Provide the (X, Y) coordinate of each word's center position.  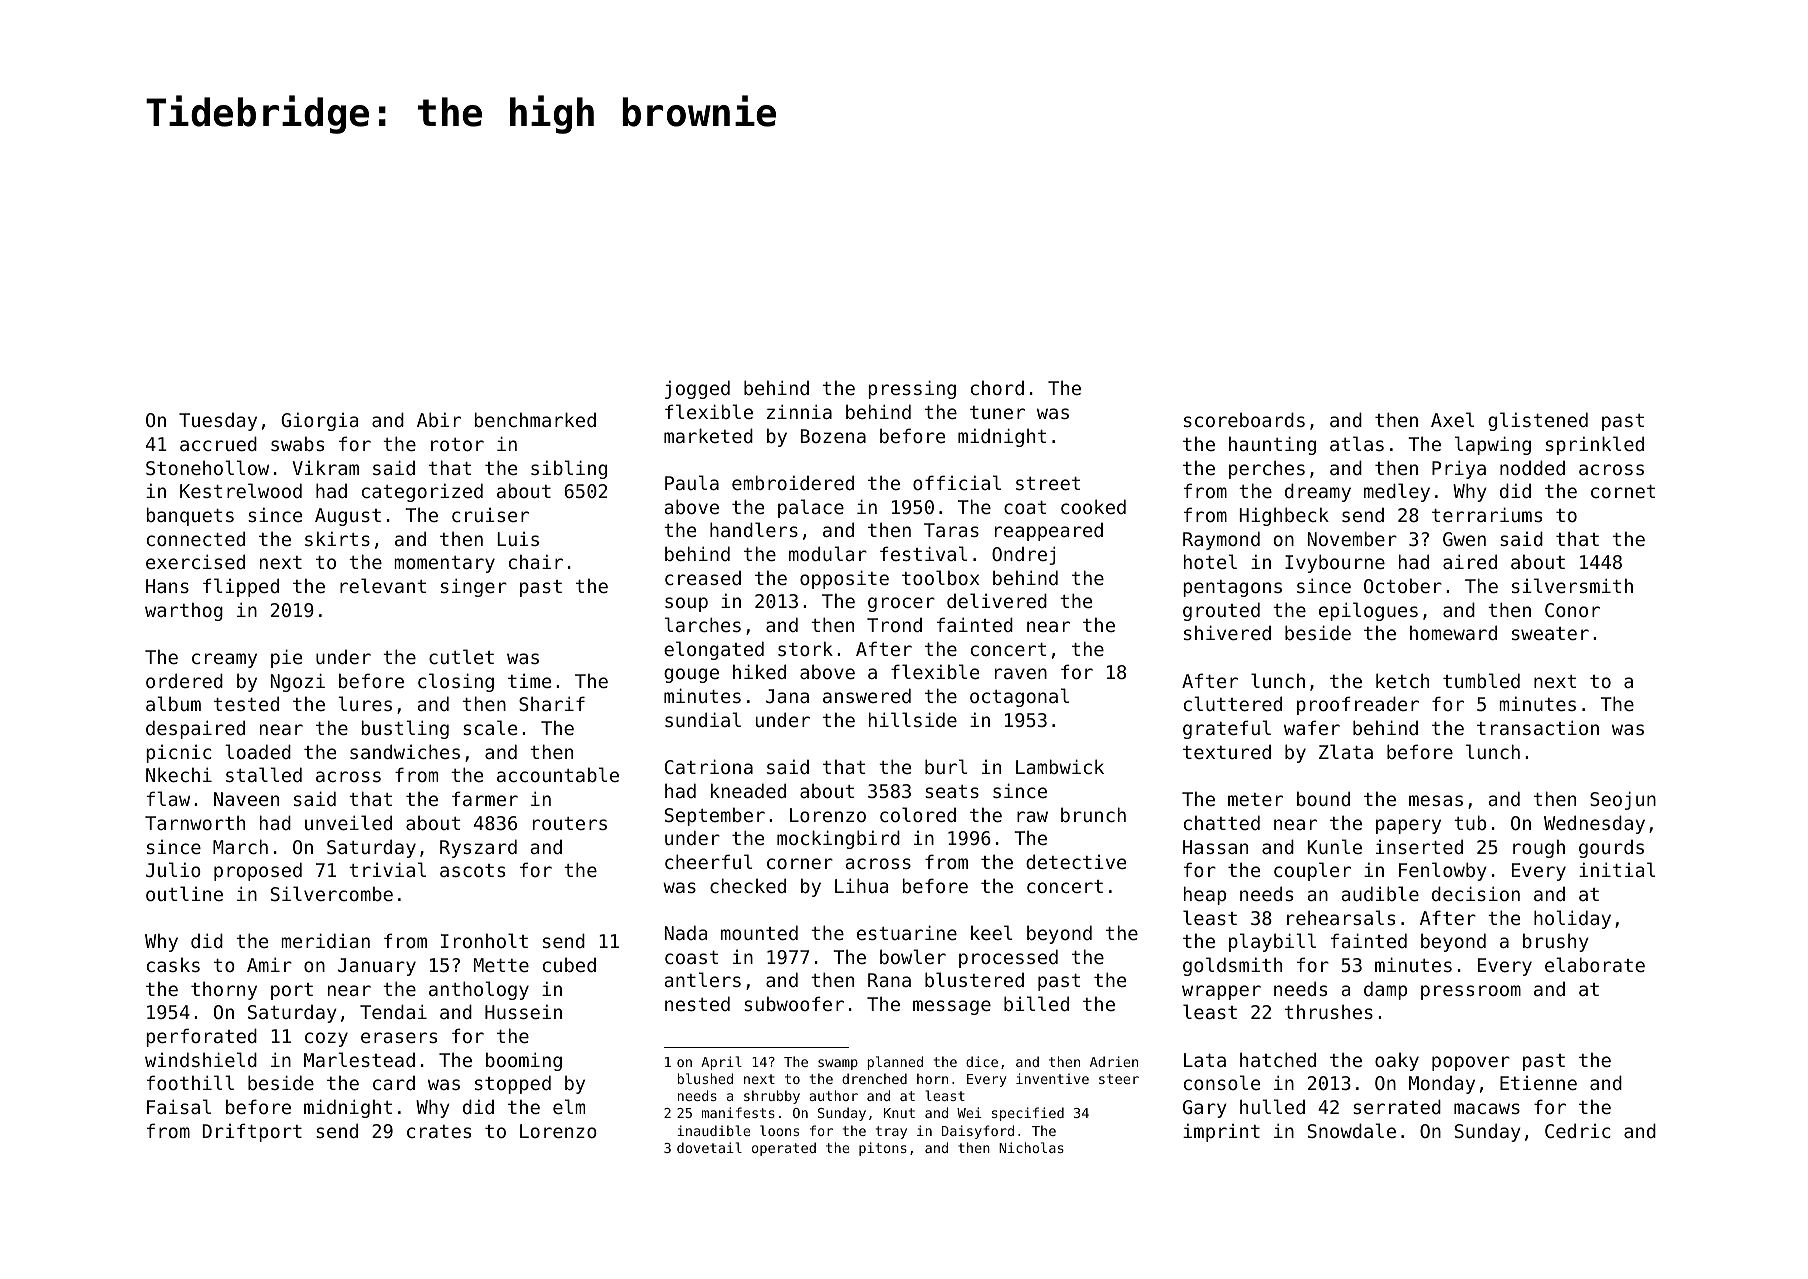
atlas (1357, 443)
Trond (894, 624)
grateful (1227, 729)
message (952, 1007)
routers (570, 823)
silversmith (1572, 585)
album (173, 703)
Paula (692, 482)
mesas (1436, 800)
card (394, 1082)
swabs (297, 443)
